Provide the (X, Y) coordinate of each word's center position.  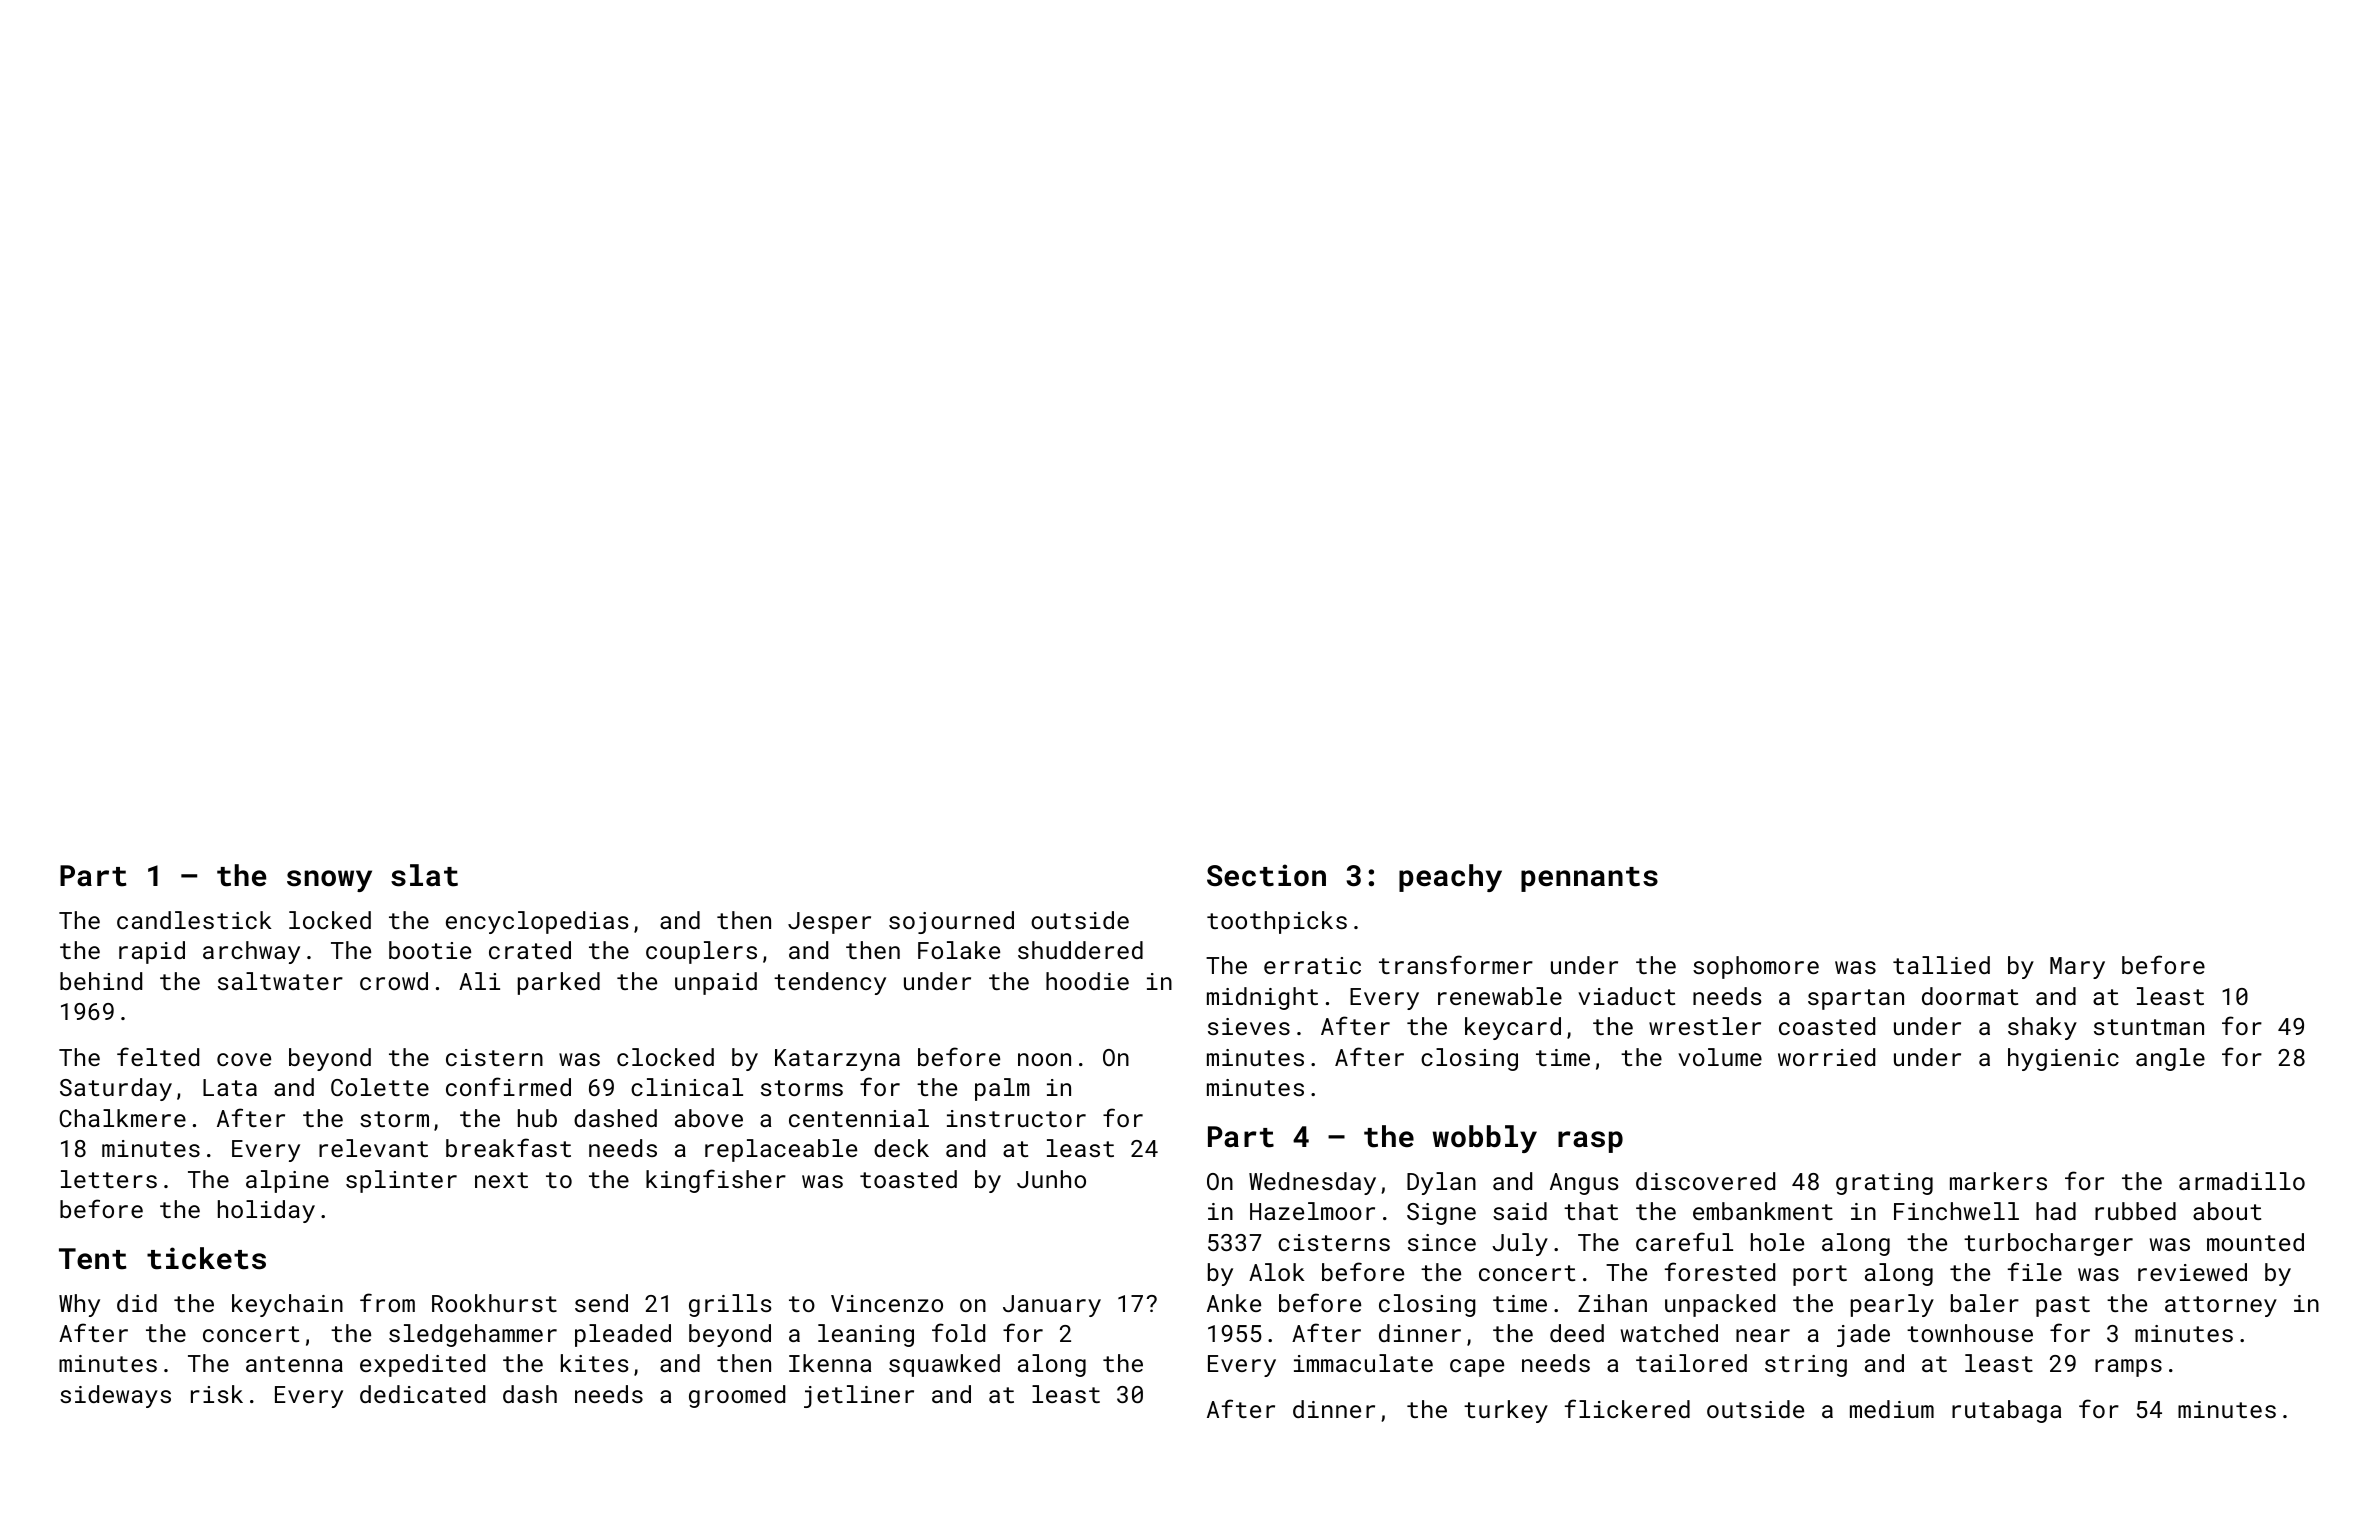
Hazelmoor (1312, 1211)
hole (1777, 1242)
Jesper (829, 923)
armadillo (2242, 1181)
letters (109, 1179)
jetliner (859, 1396)
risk (217, 1394)
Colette (380, 1087)
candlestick (194, 920)
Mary (2077, 968)
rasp (1590, 1142)
